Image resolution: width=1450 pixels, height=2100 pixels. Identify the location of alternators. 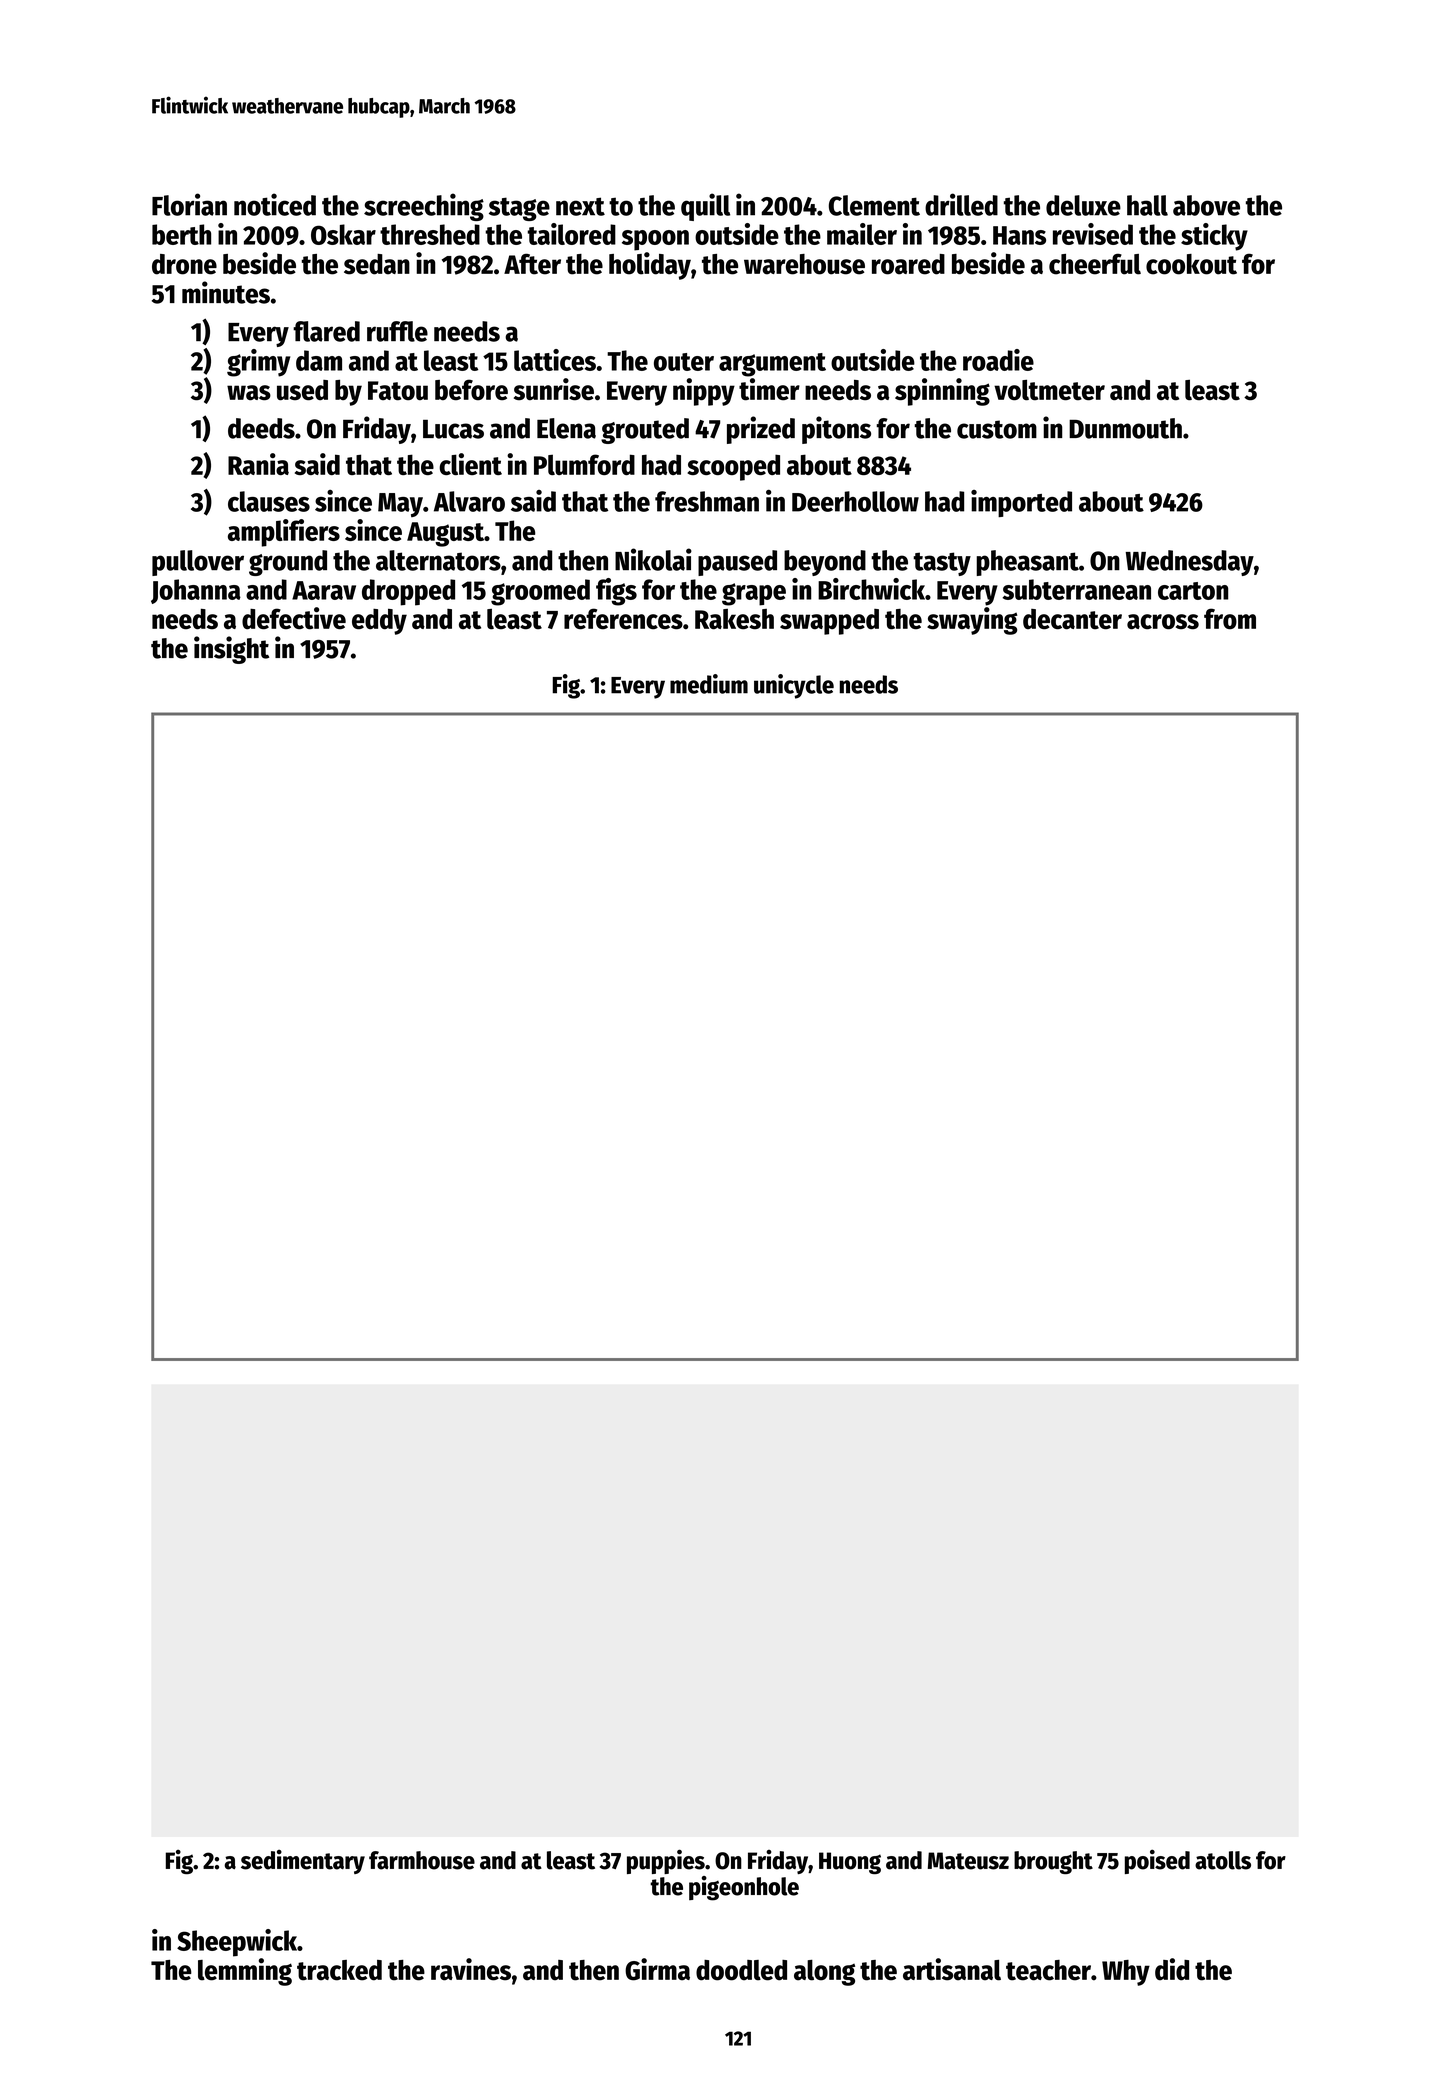
(438, 560).
